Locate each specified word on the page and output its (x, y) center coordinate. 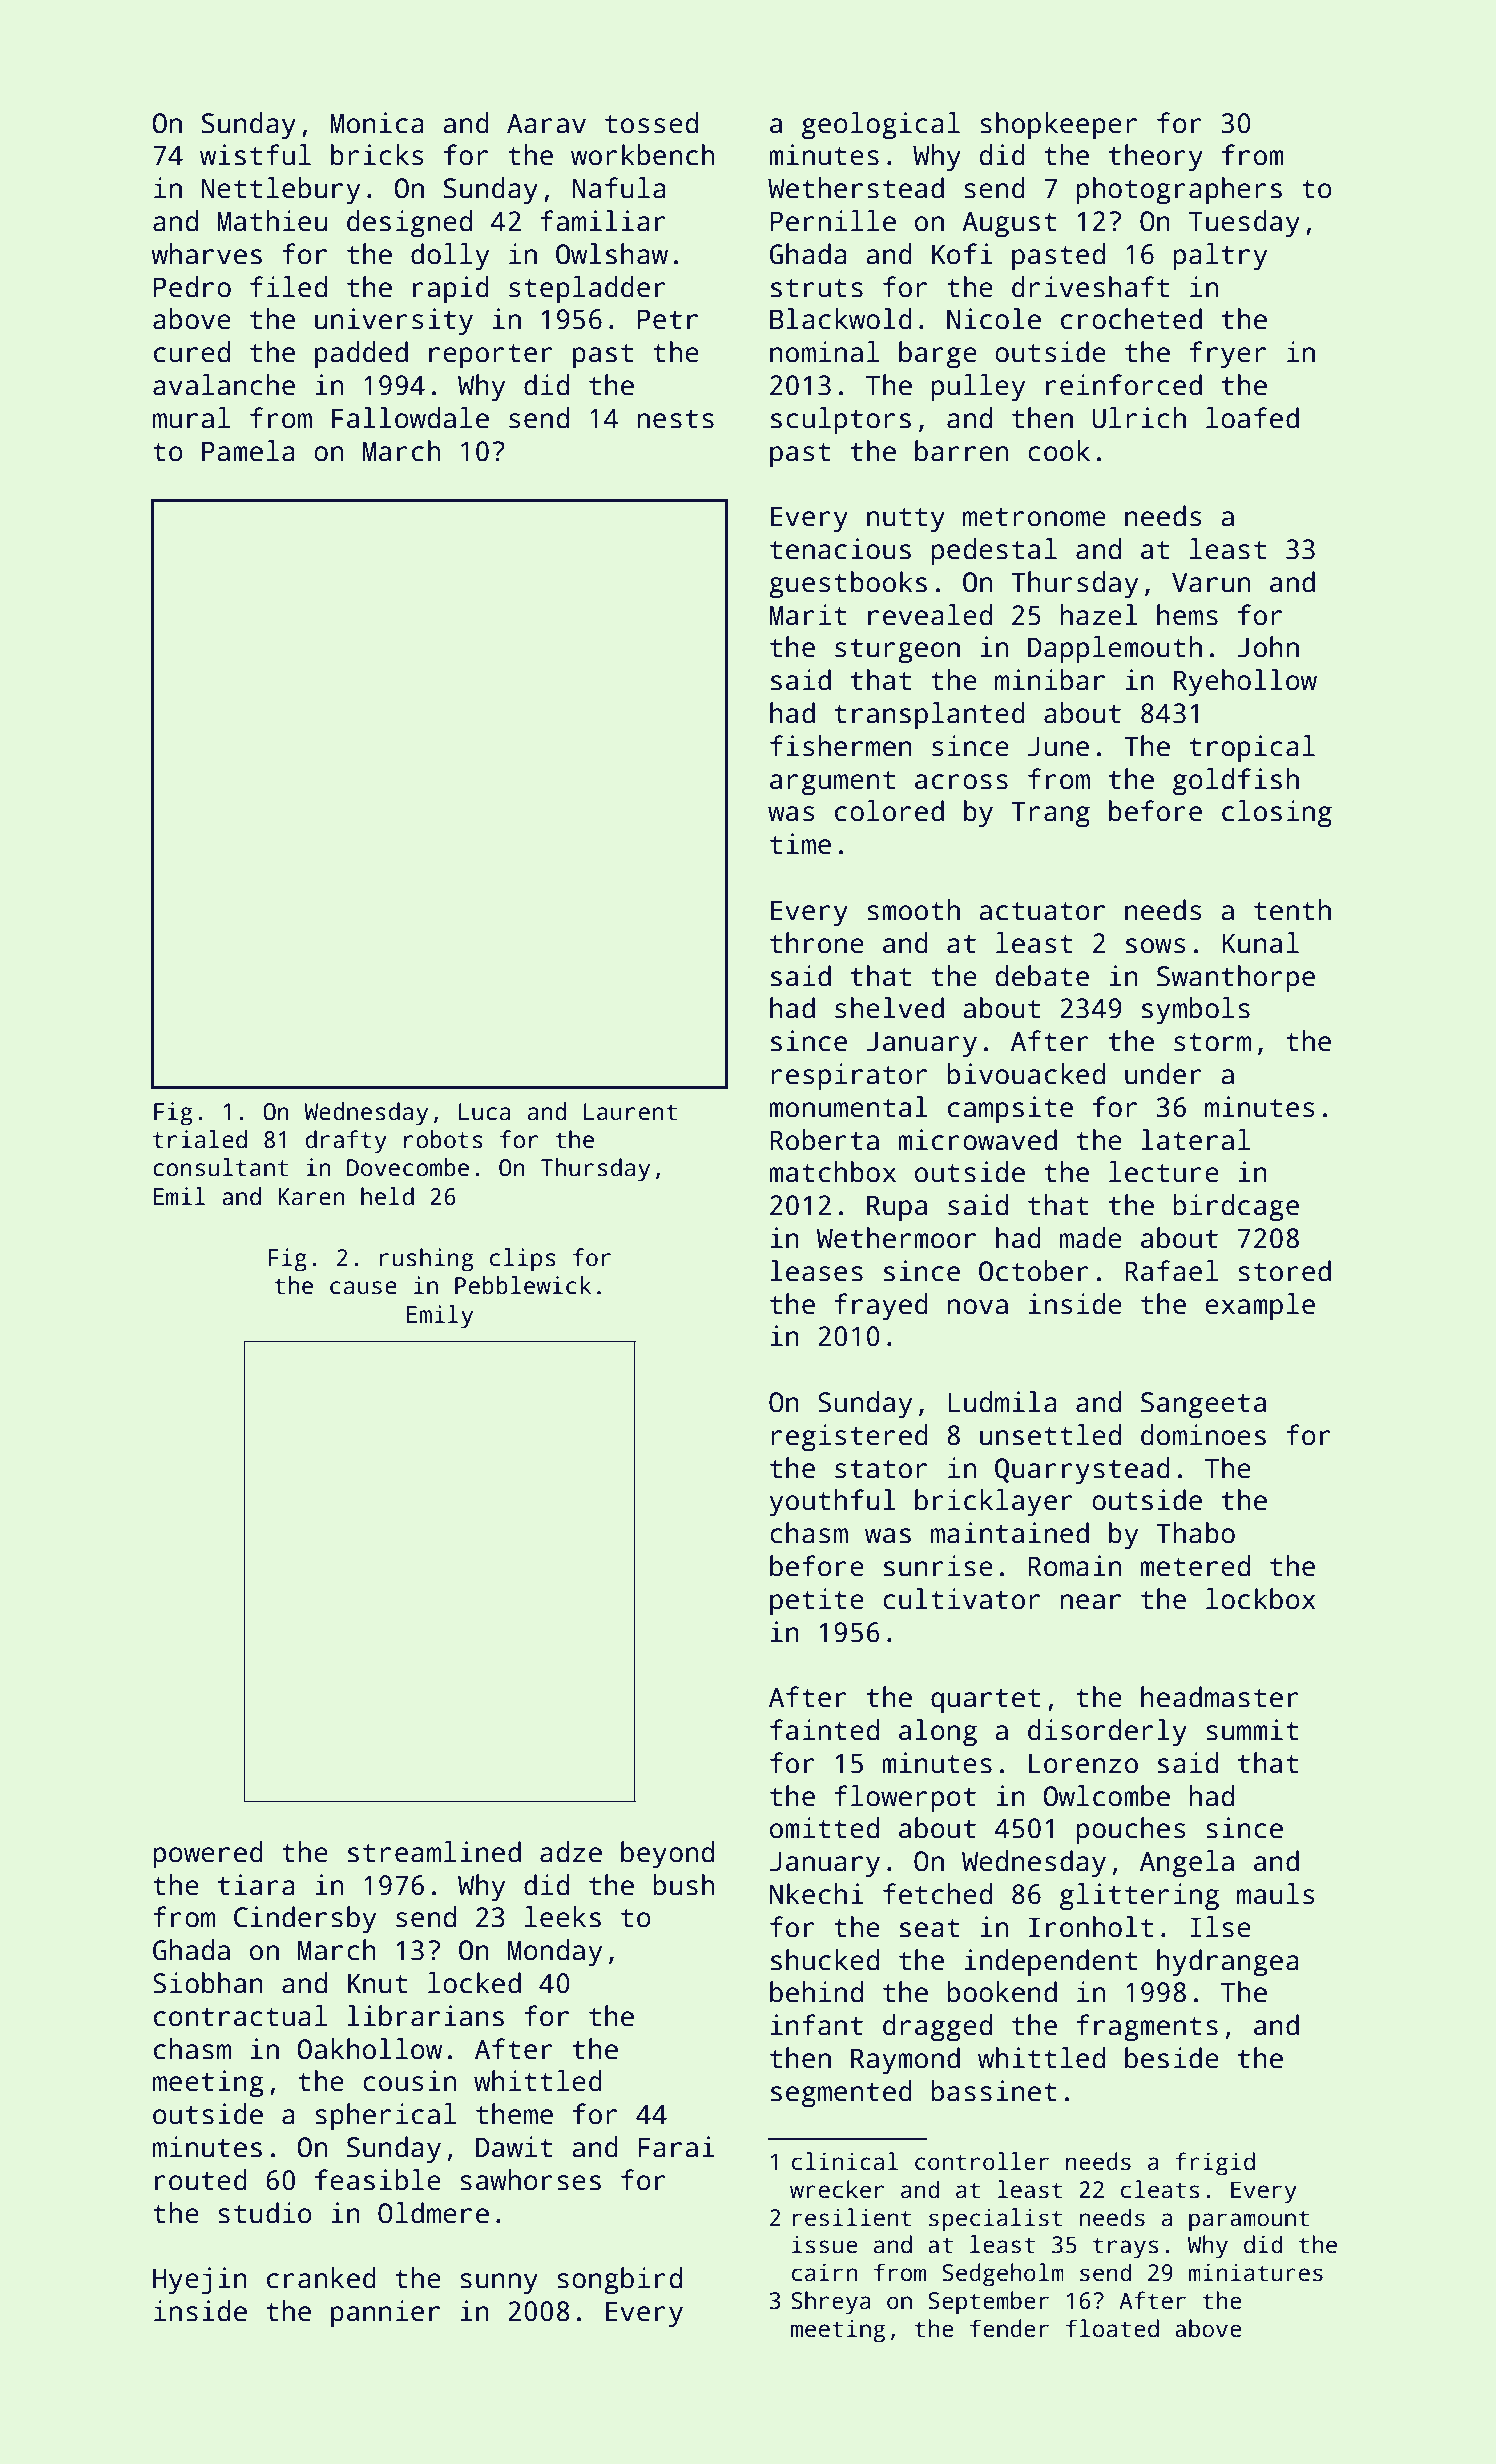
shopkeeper (1058, 126)
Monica (377, 123)
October (1034, 1271)
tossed (651, 123)
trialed (200, 1139)
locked (474, 1983)
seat (930, 1928)
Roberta (825, 1140)
